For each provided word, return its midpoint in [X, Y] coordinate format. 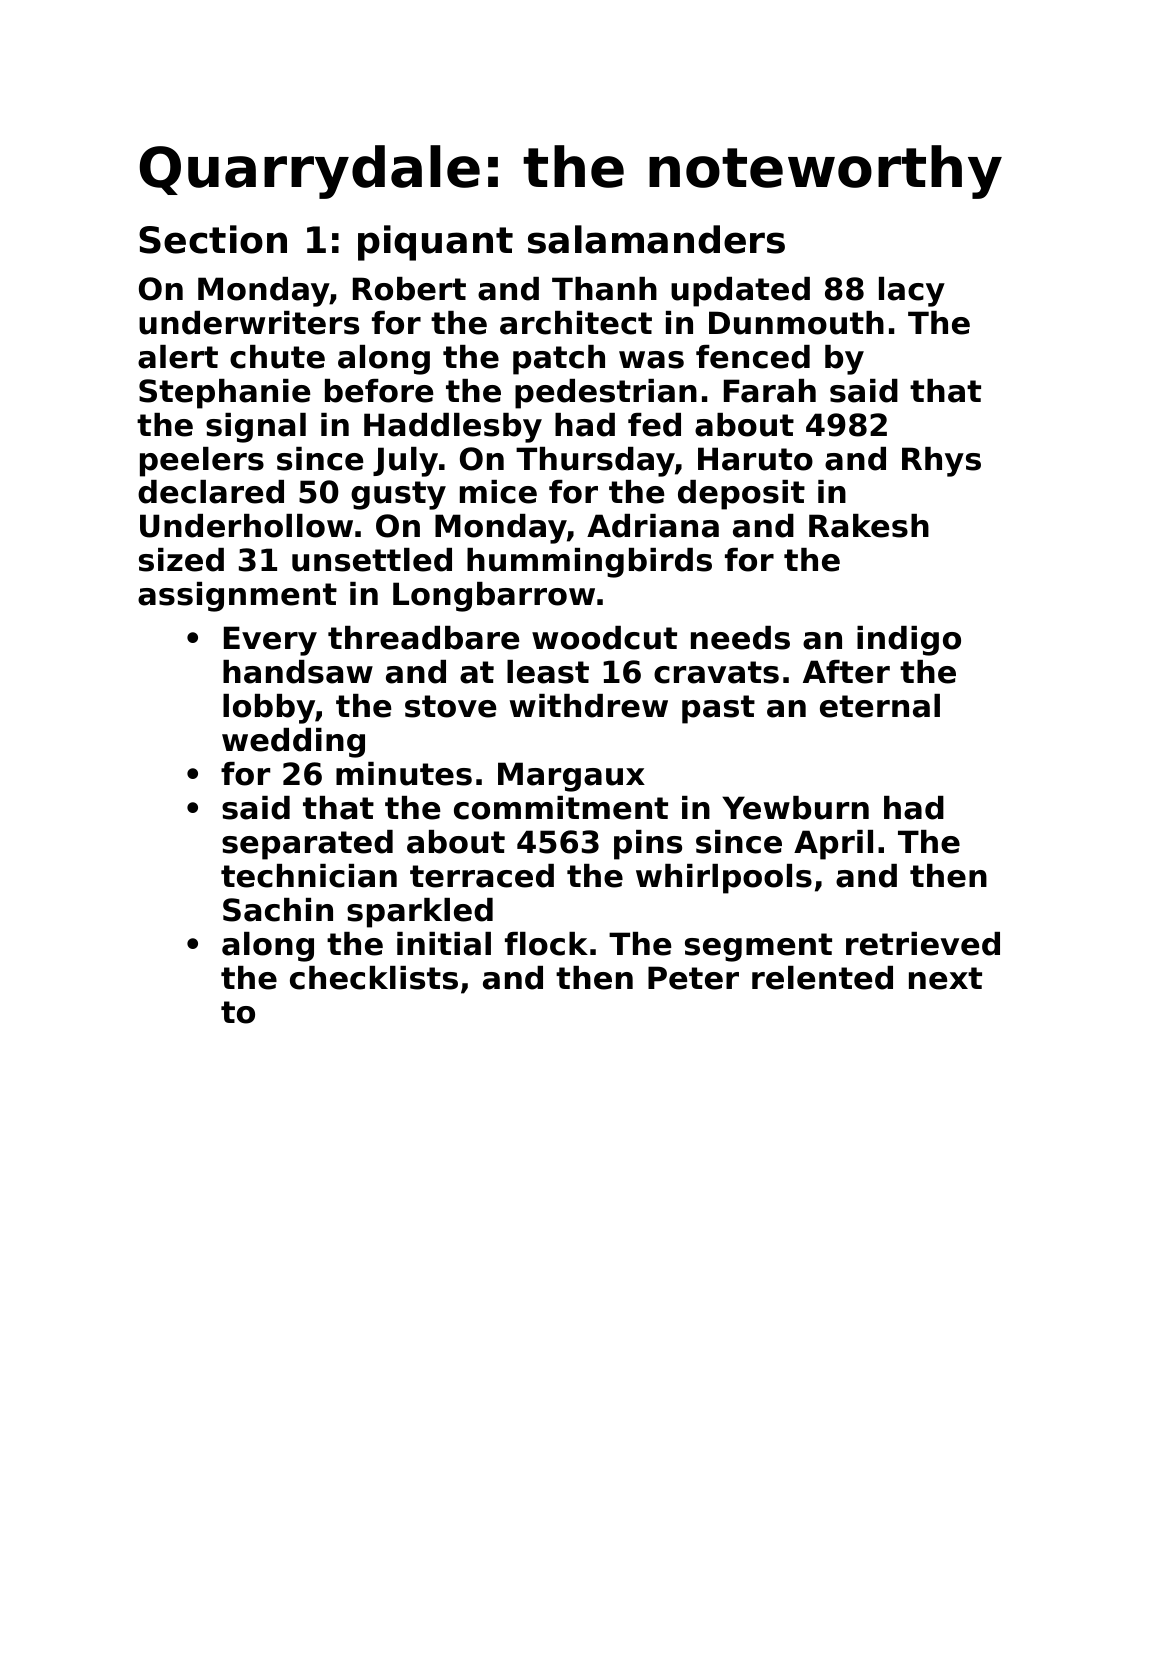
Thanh [604, 289]
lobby [269, 709]
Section [213, 239]
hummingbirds [589, 563]
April [833, 845]
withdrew [589, 706]
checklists [374, 978]
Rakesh [869, 526]
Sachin [278, 910]
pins [648, 845]
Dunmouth [796, 323]
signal [256, 428]
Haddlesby [453, 428]
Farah [770, 391]
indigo [909, 641]
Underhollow [246, 526]
